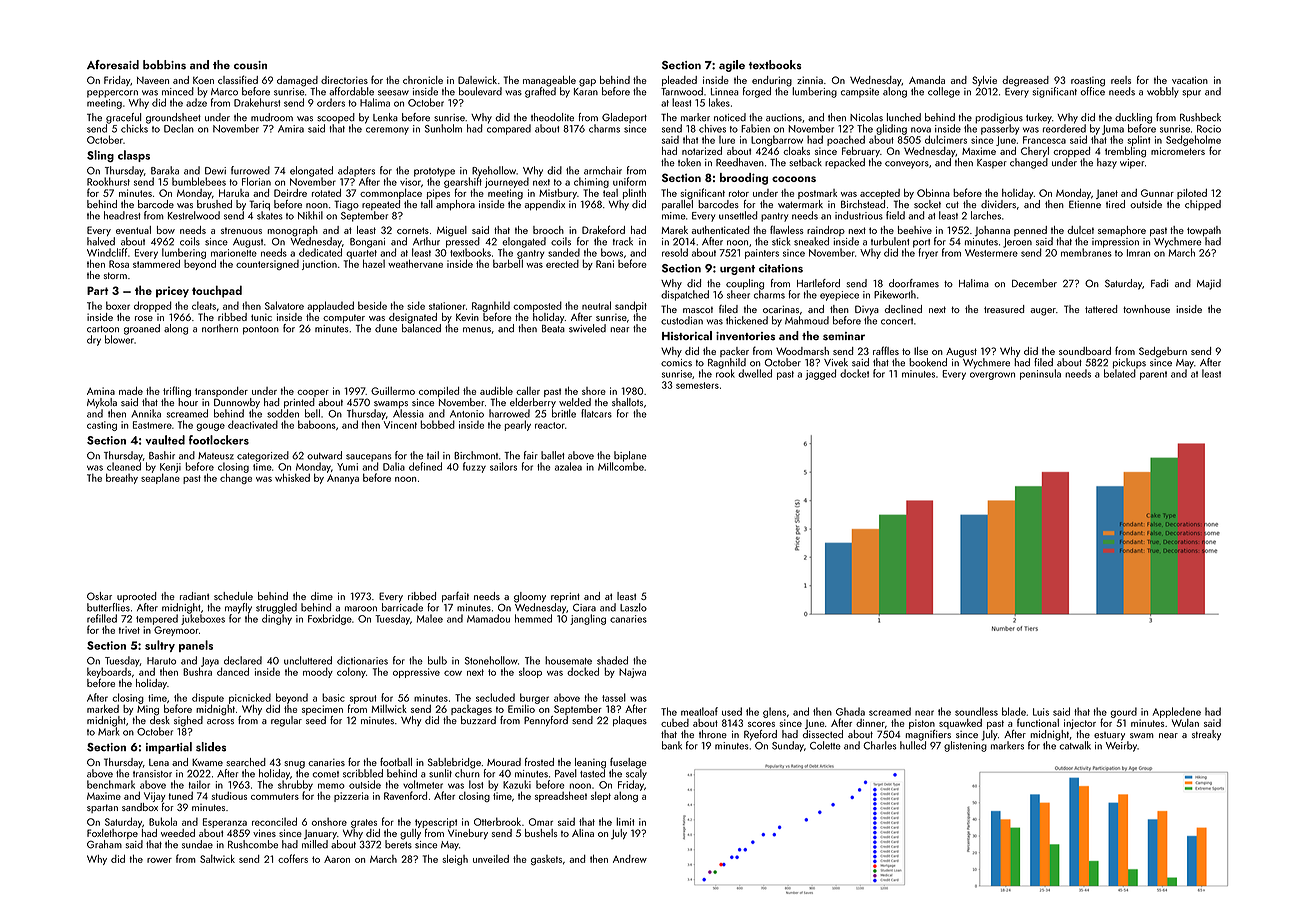 This screenshot has height=924, width=1308. What do you see at coordinates (1176, 712) in the screenshot?
I see `Appledene` at bounding box center [1176, 712].
